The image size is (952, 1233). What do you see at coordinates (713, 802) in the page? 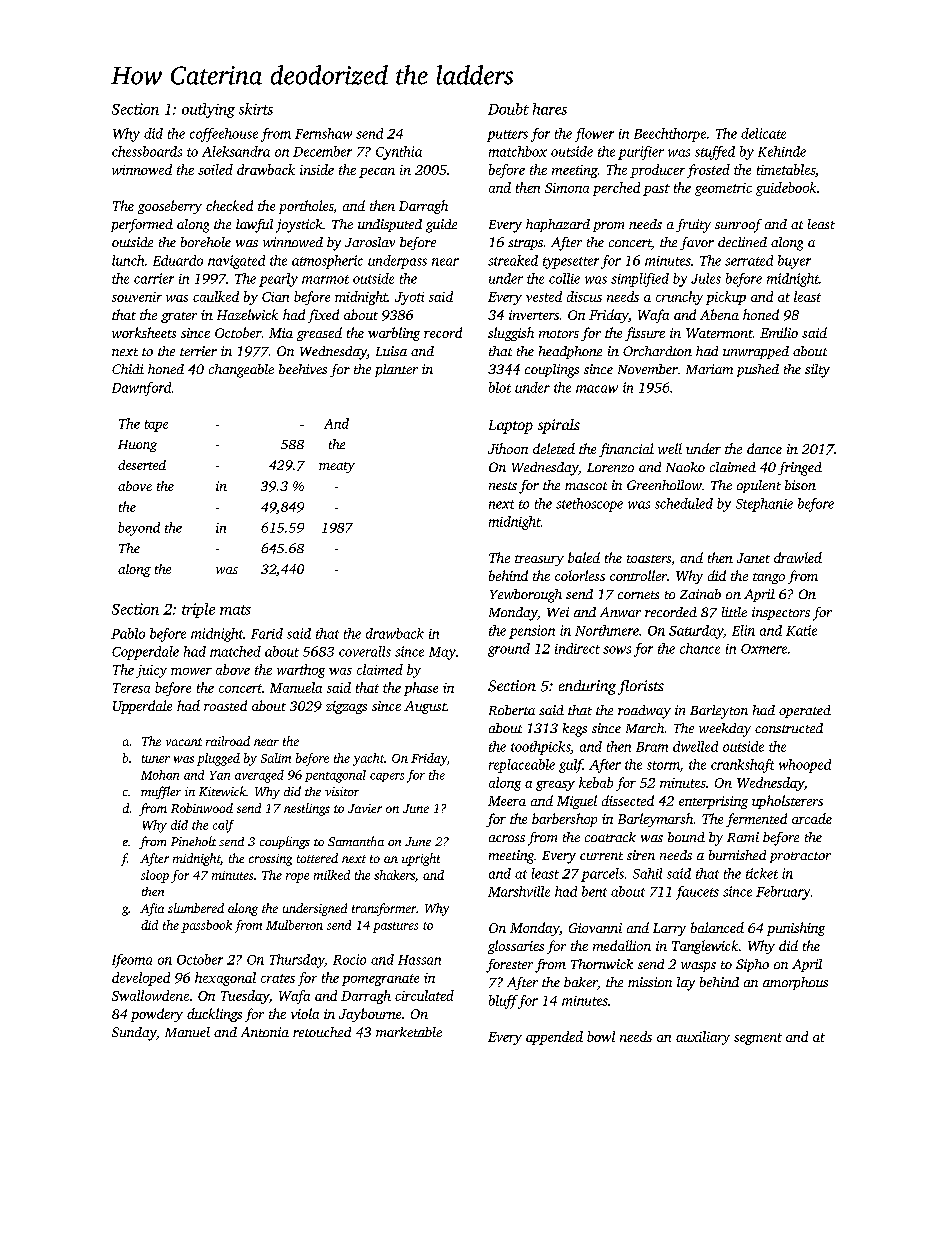
I see `enterprising` at bounding box center [713, 802].
